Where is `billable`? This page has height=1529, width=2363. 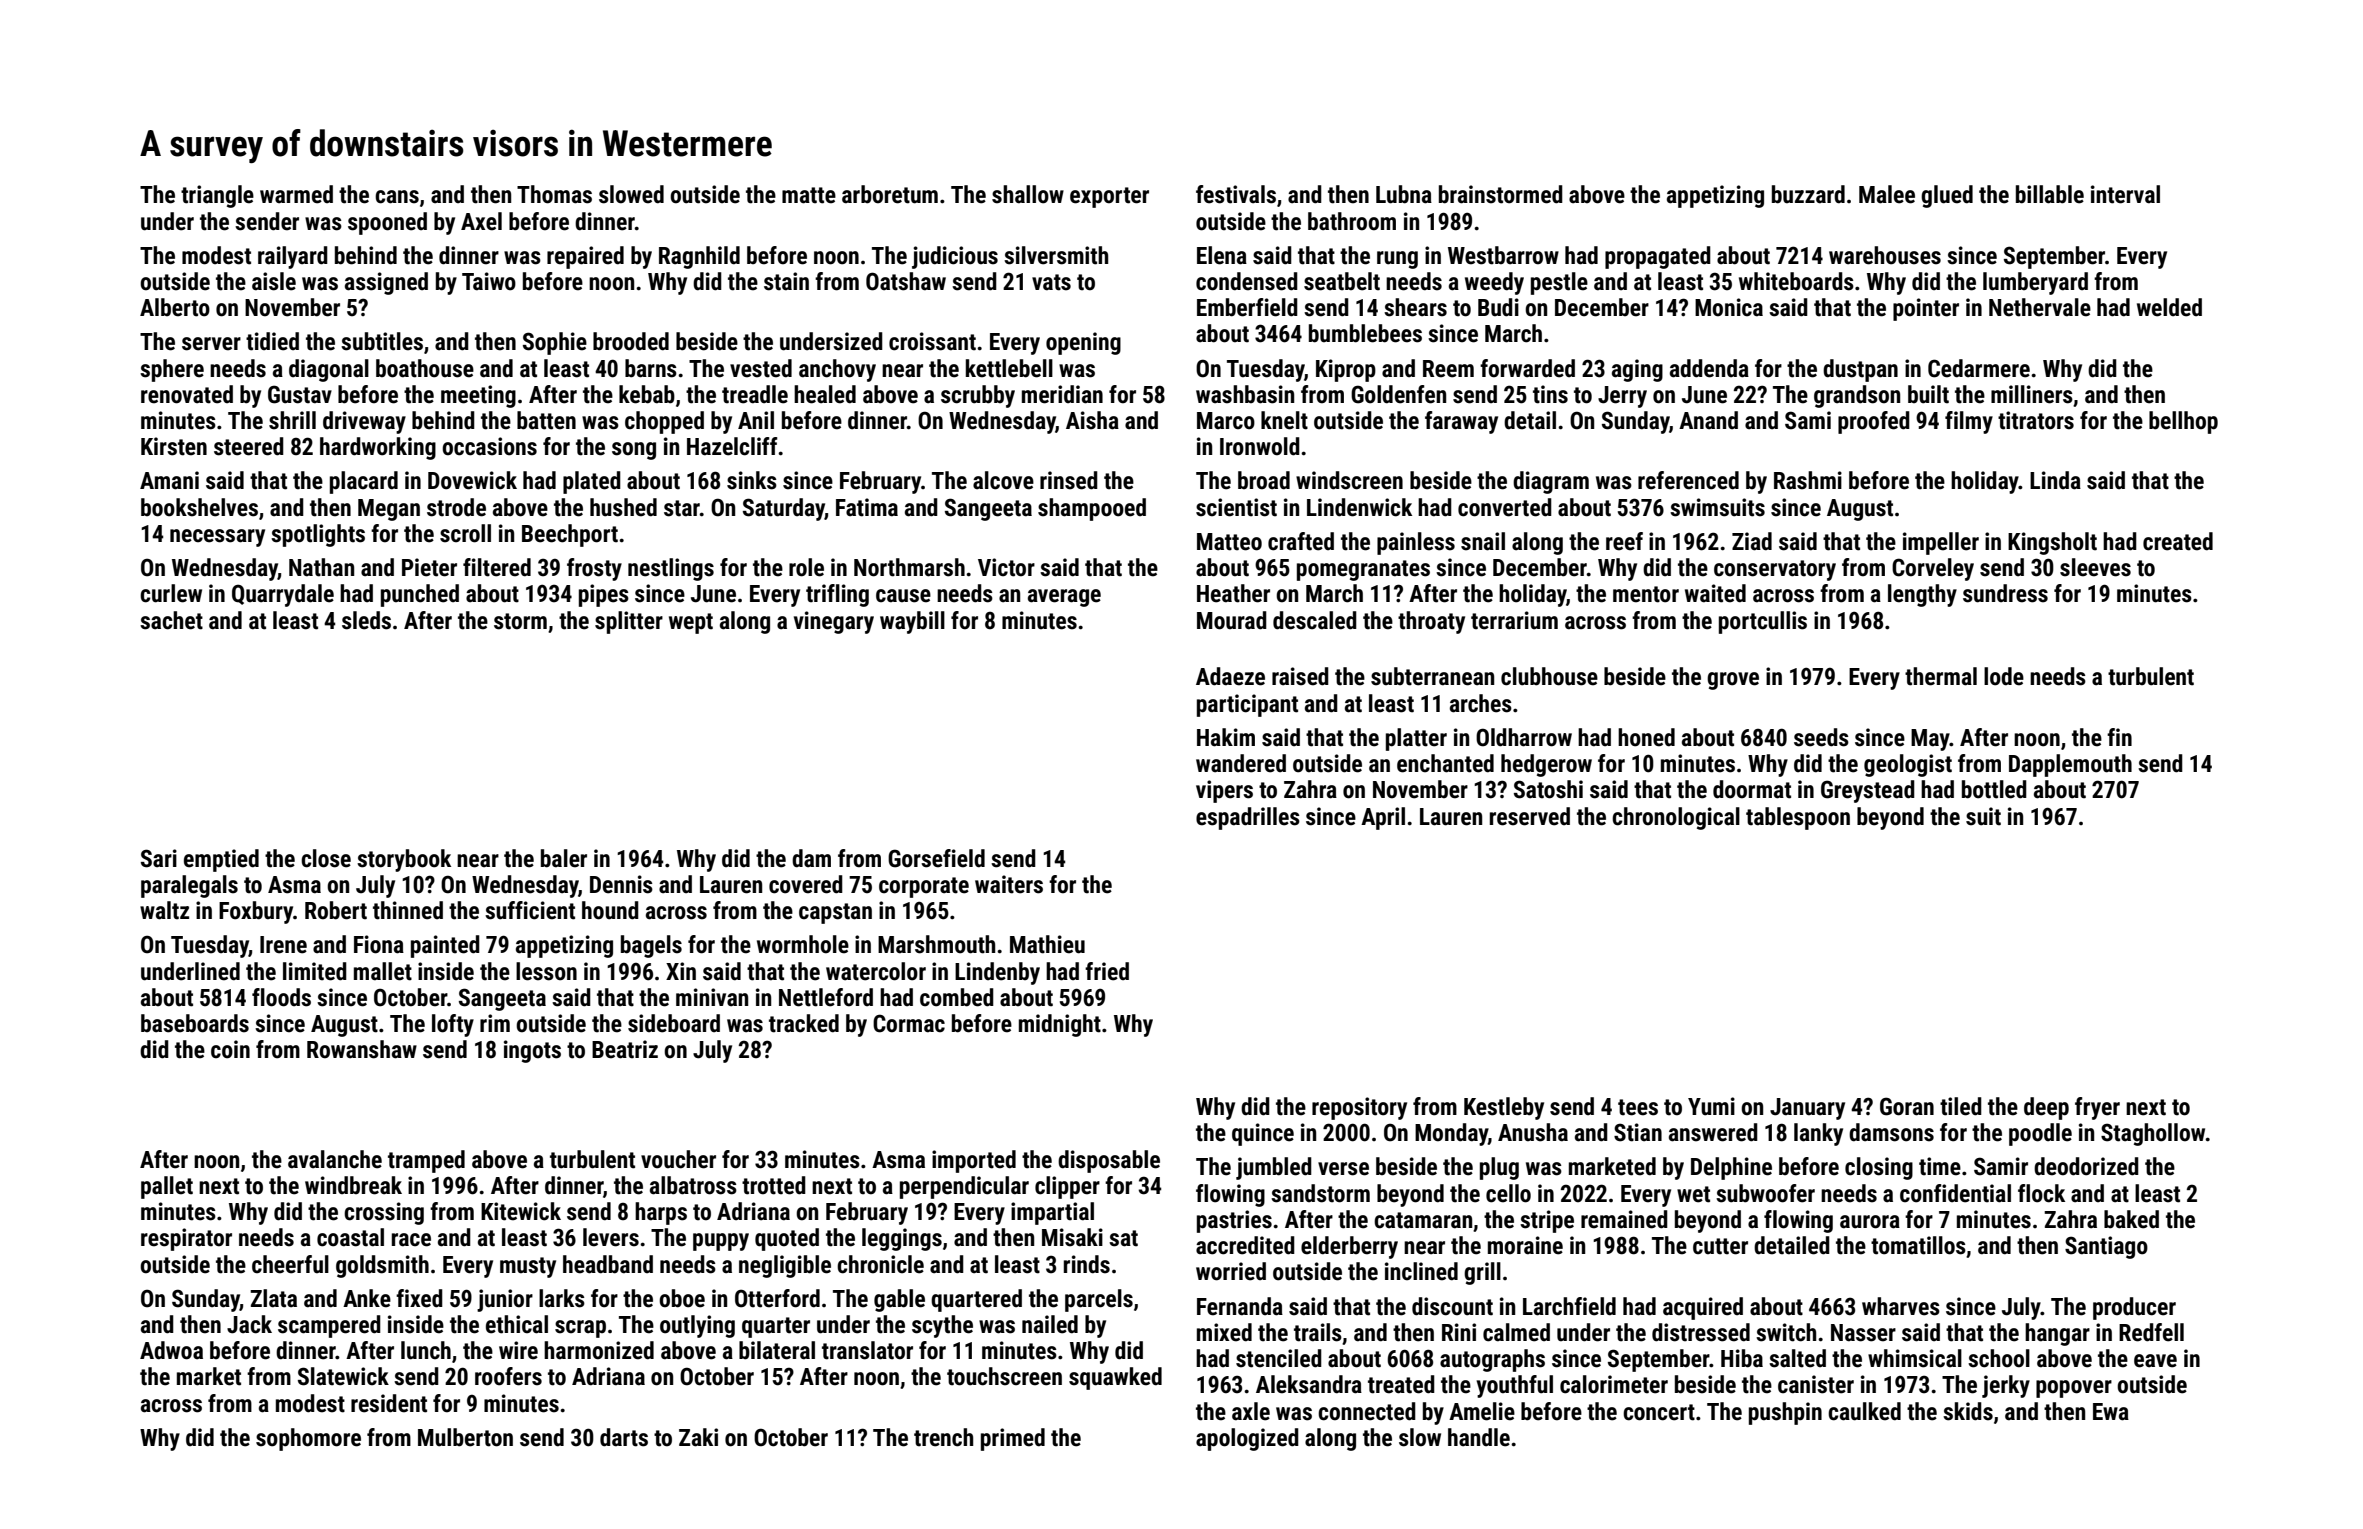 billable is located at coordinates (2050, 194).
